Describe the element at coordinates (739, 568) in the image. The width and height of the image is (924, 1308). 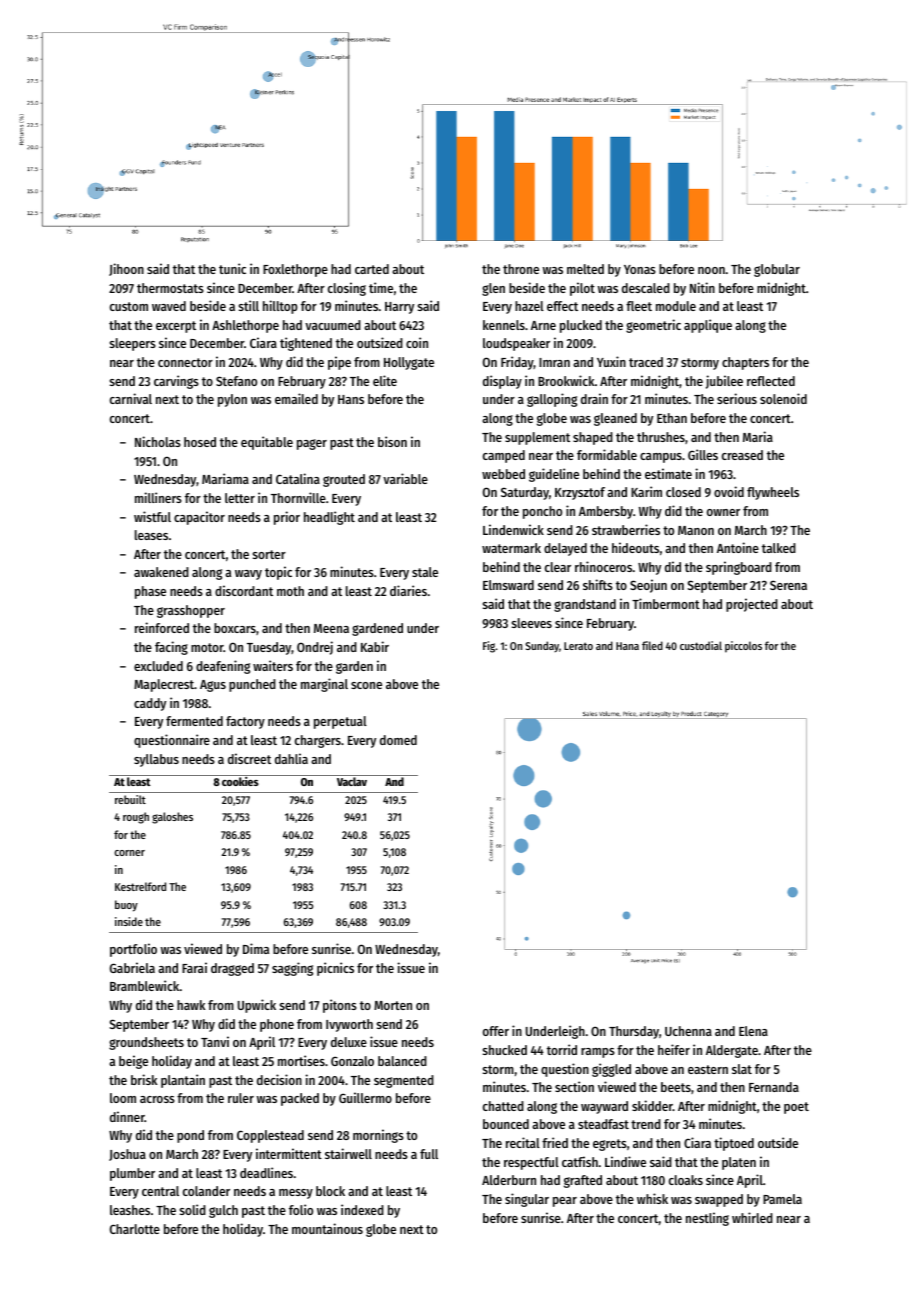
I see `springboard` at that location.
